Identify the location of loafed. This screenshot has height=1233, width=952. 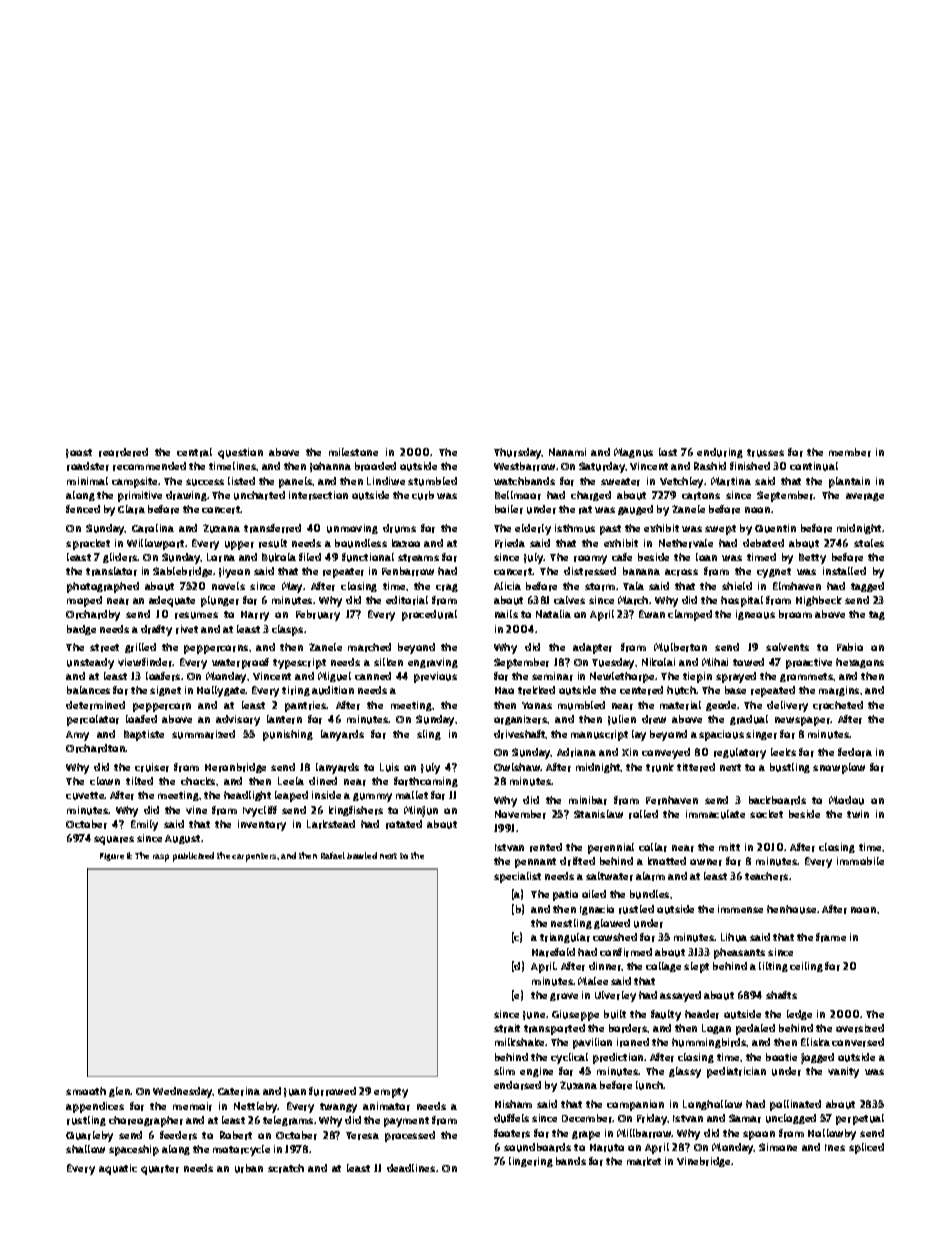
(141, 719).
